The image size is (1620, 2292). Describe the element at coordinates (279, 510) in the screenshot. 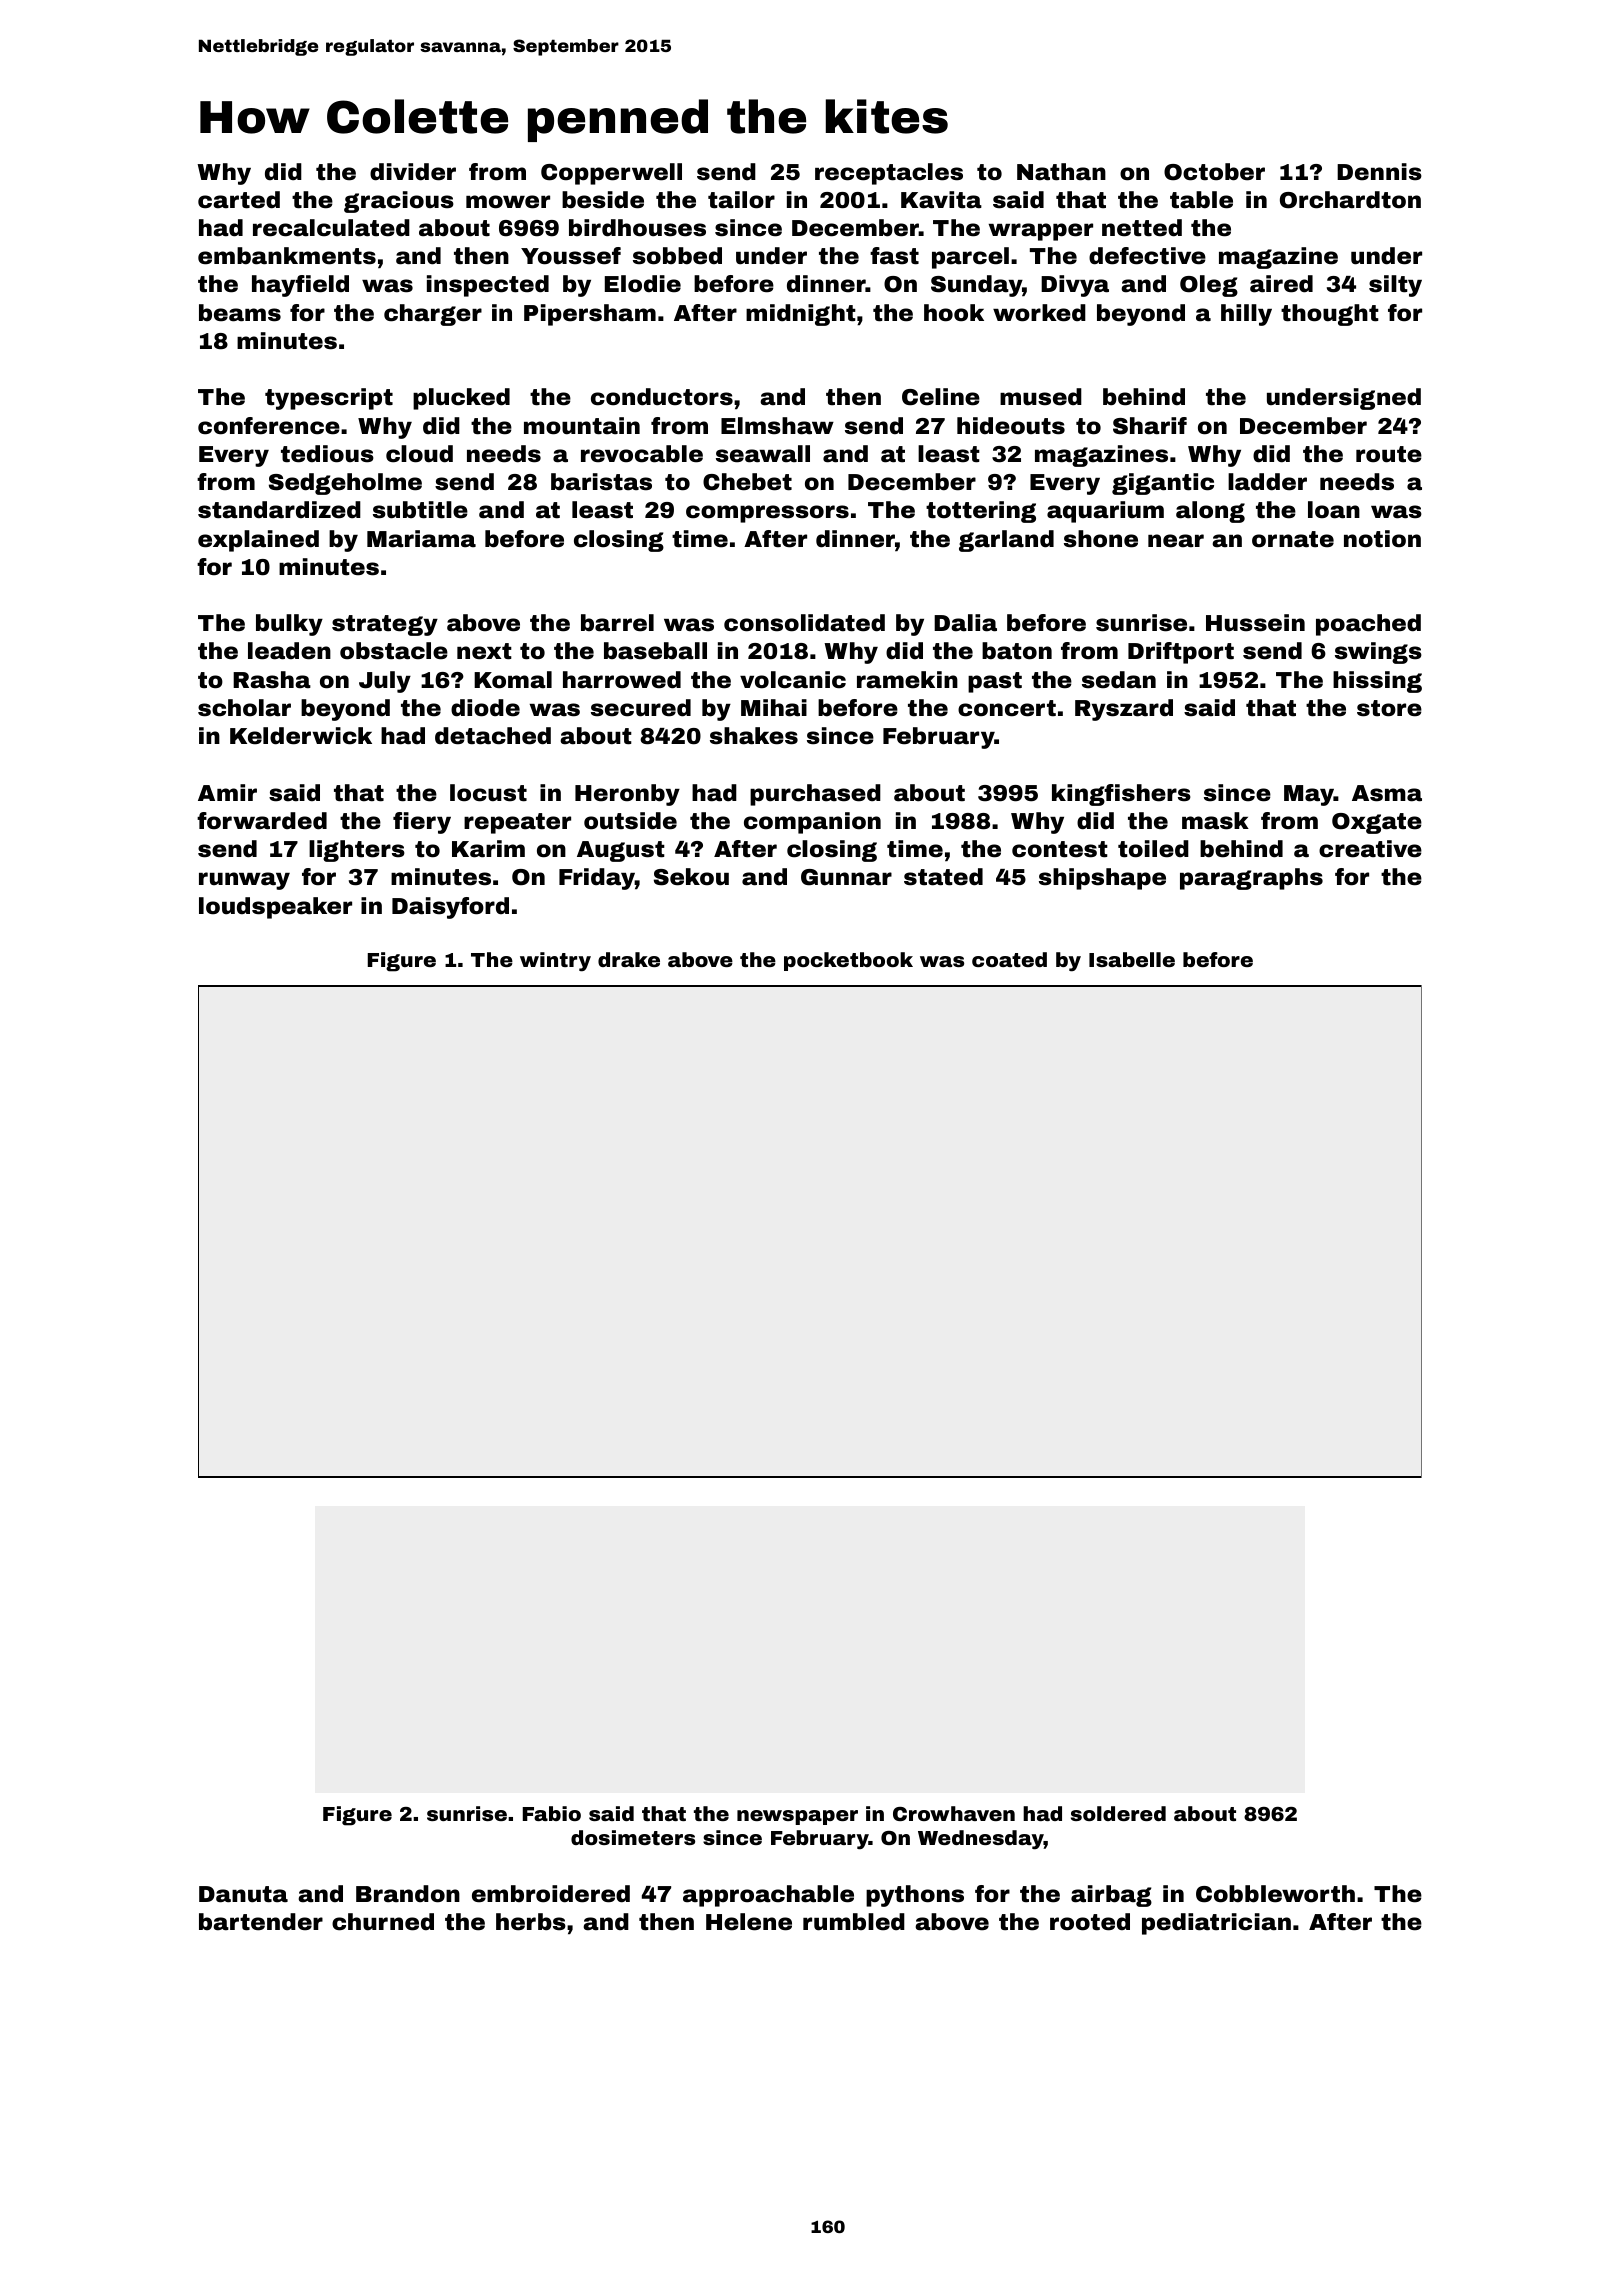

I see `standardized` at that location.
